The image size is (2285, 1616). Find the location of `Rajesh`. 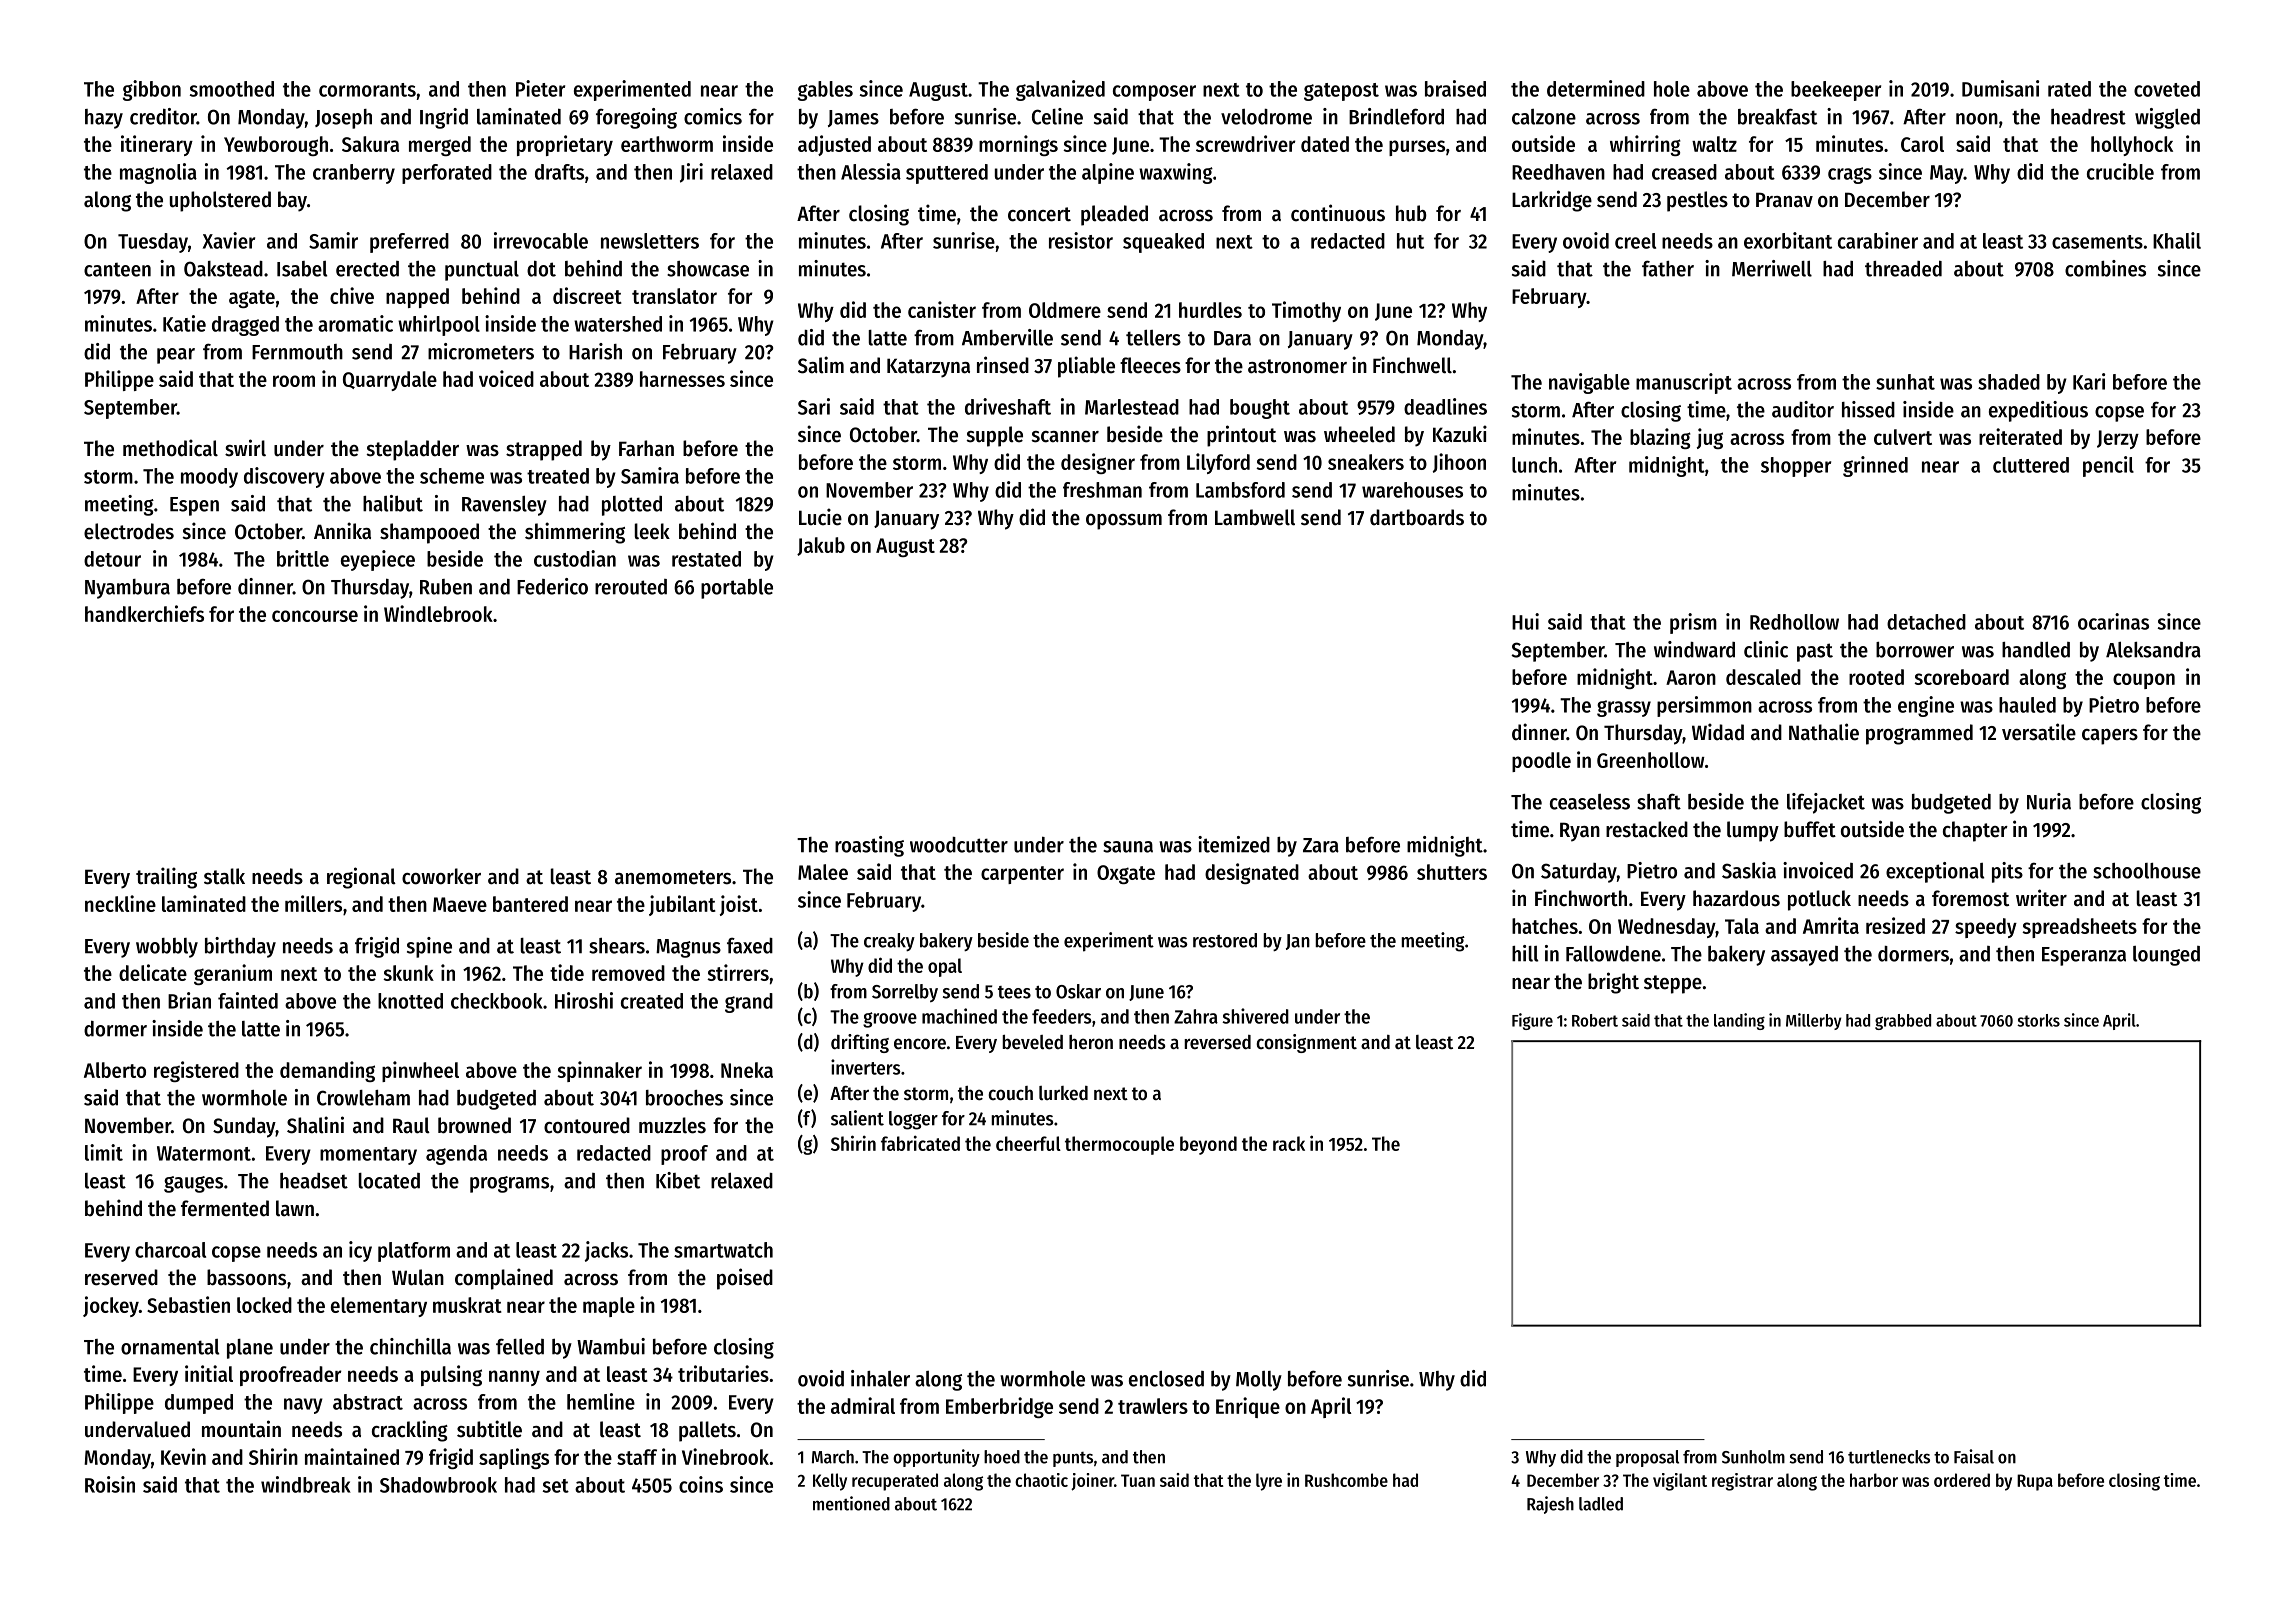

Rajesh is located at coordinates (1550, 1505).
